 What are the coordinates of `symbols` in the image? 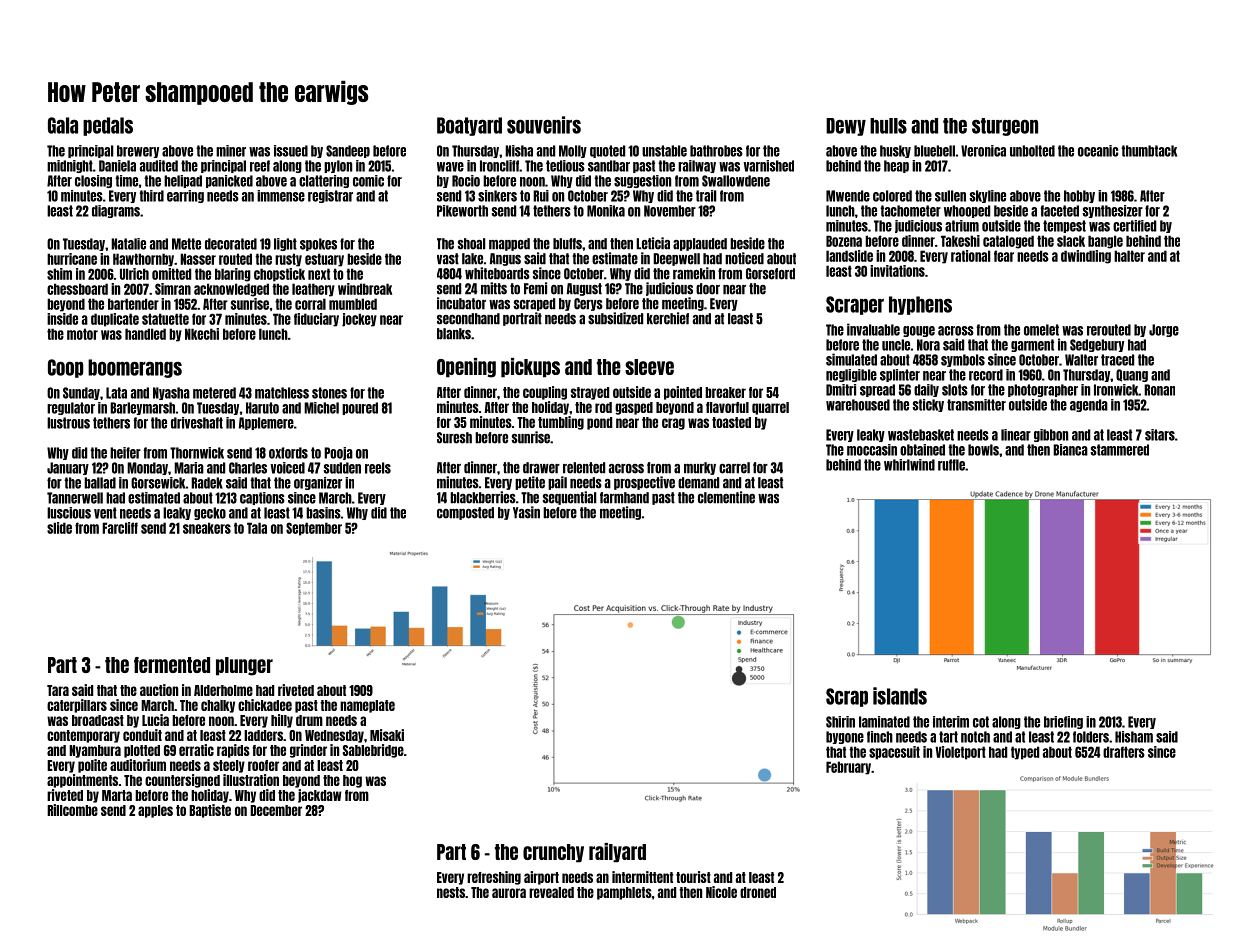 It's located at (963, 360).
